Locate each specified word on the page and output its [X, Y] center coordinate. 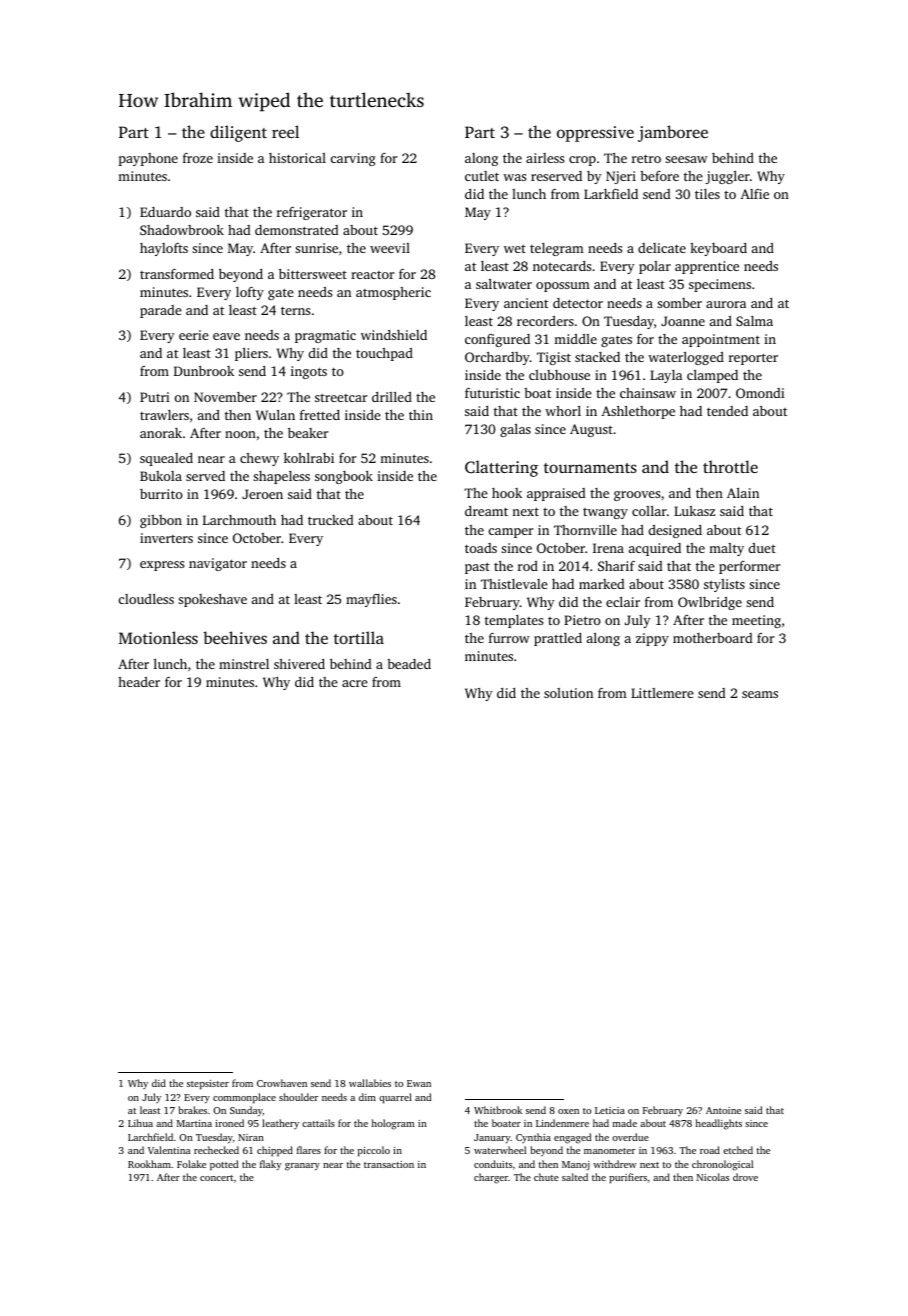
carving [353, 159]
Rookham [149, 1164]
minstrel [244, 664]
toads [481, 548]
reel [285, 131]
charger [491, 1178]
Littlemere [662, 693]
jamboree [673, 133]
